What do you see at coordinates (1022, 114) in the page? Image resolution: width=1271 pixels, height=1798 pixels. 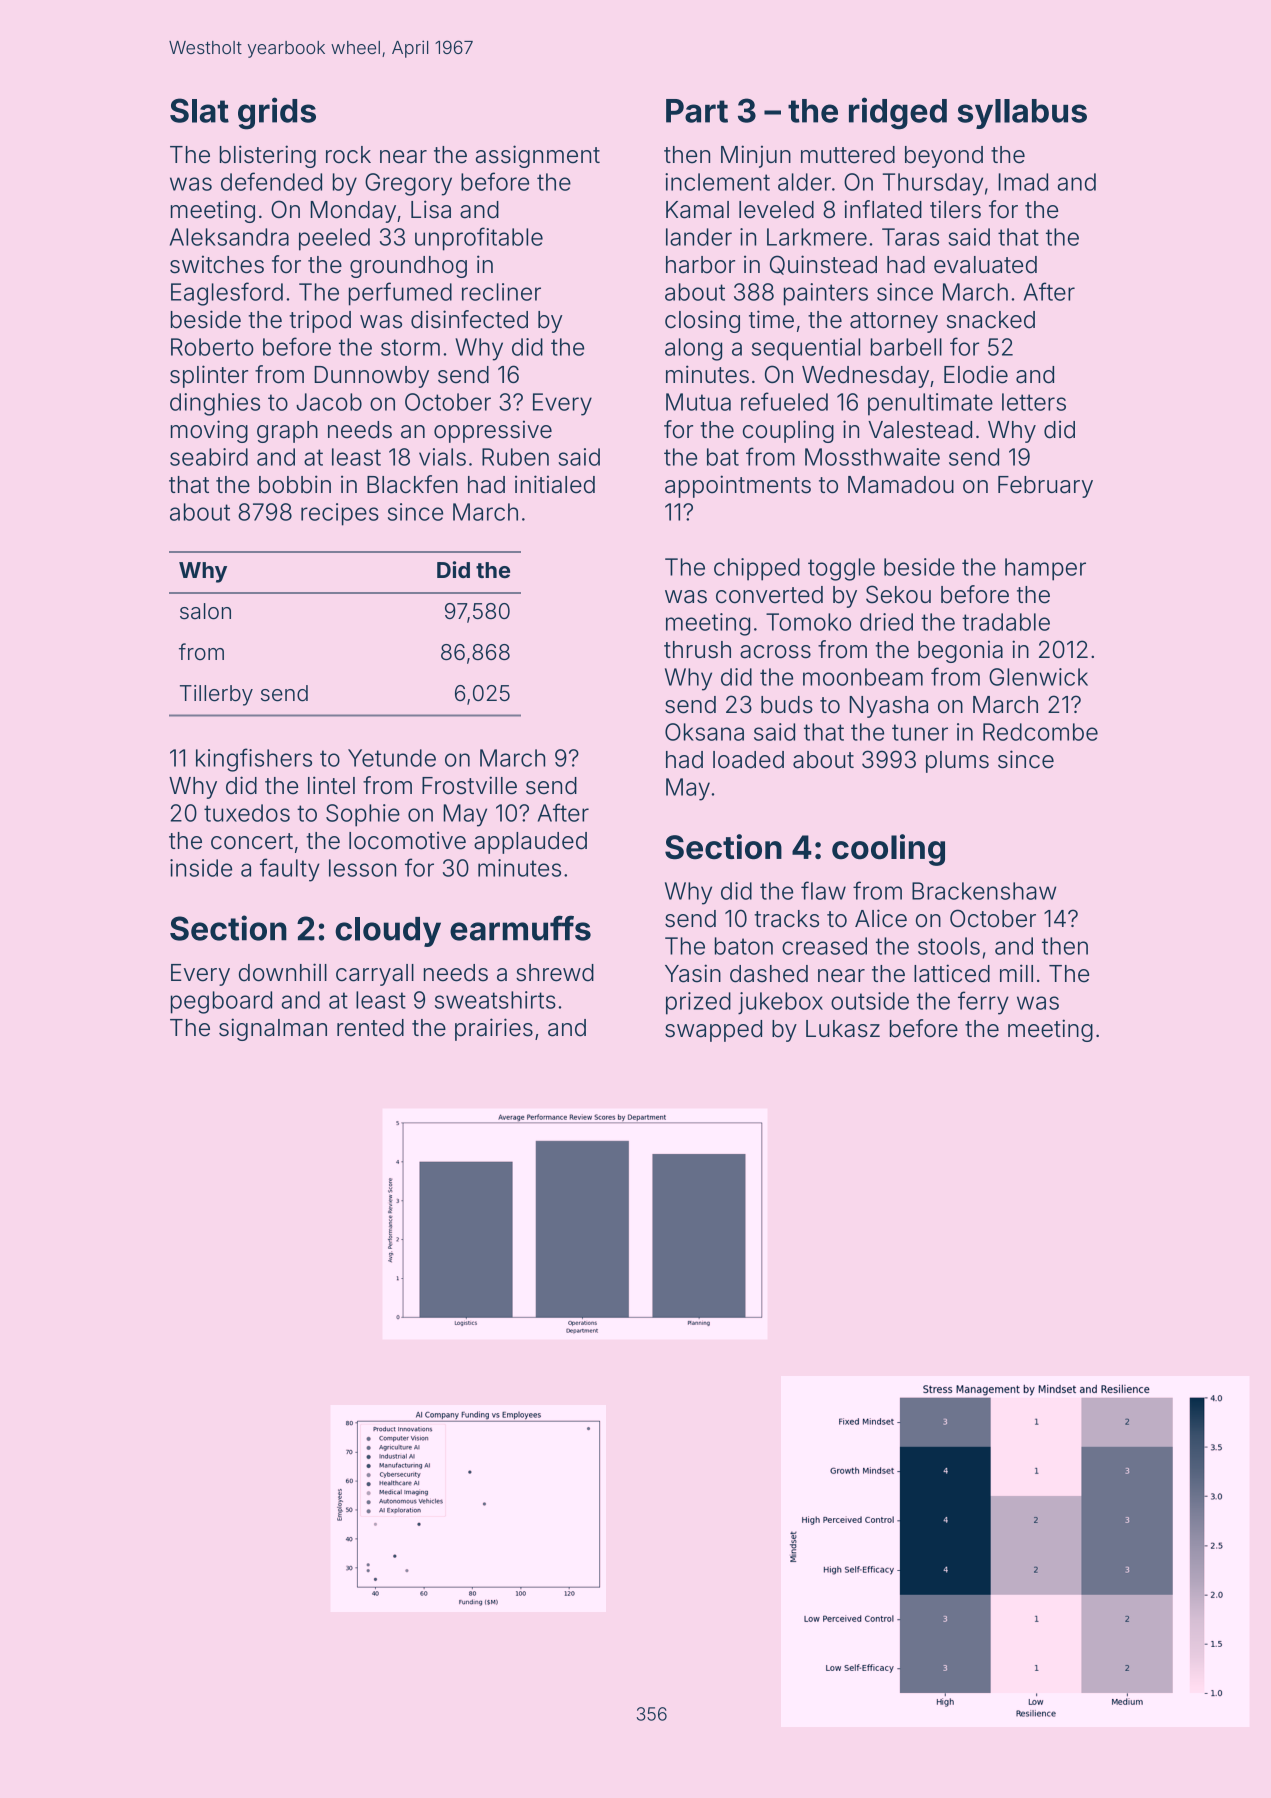 I see `syllabus` at bounding box center [1022, 114].
